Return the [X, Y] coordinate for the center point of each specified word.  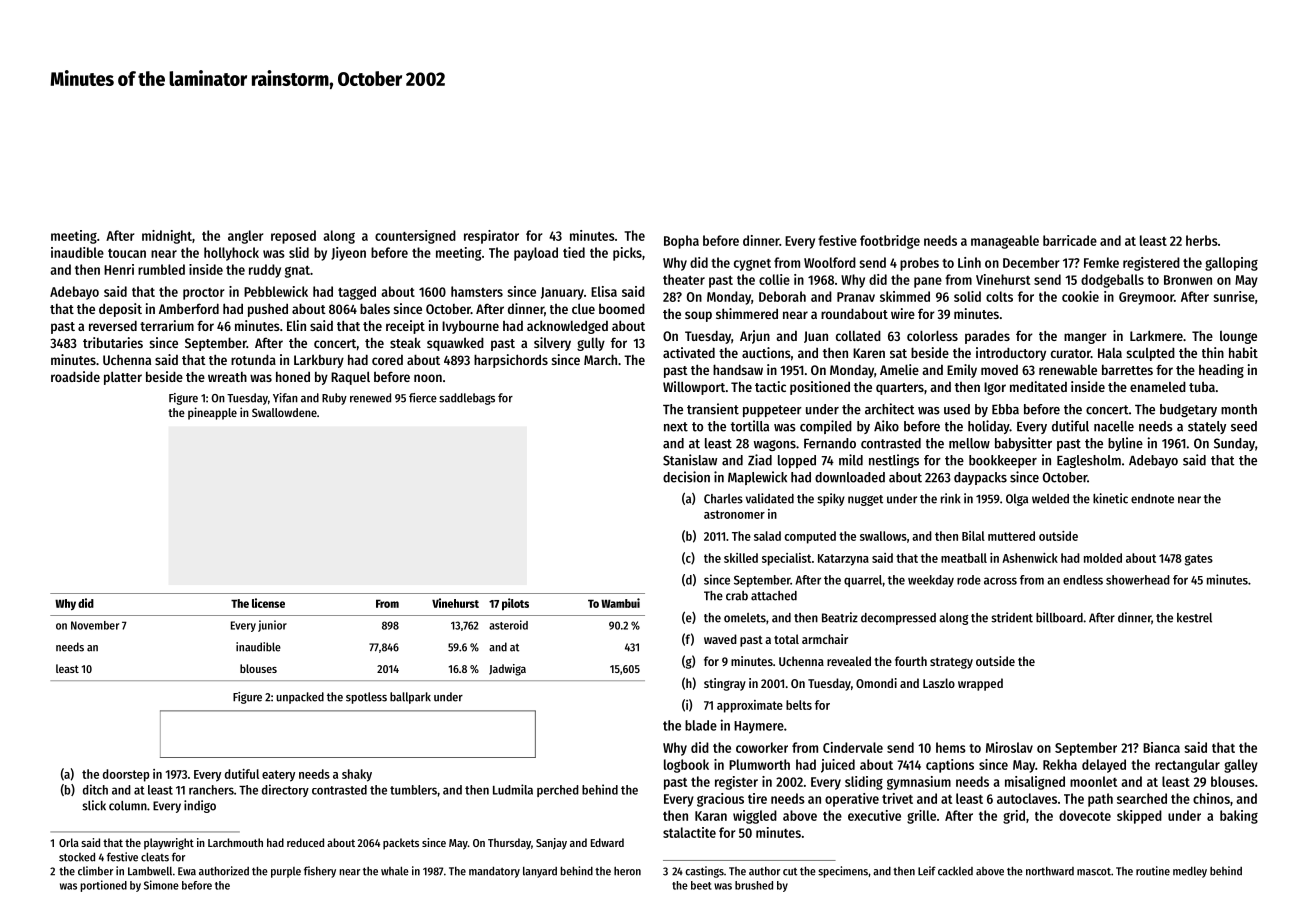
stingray [725, 684]
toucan [127, 253]
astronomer [734, 514]
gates [1199, 560]
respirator [491, 237]
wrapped [980, 684]
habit [1243, 352]
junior [272, 626]
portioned [103, 886]
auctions [766, 352]
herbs [1202, 240]
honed [293, 377]
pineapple [212, 413]
